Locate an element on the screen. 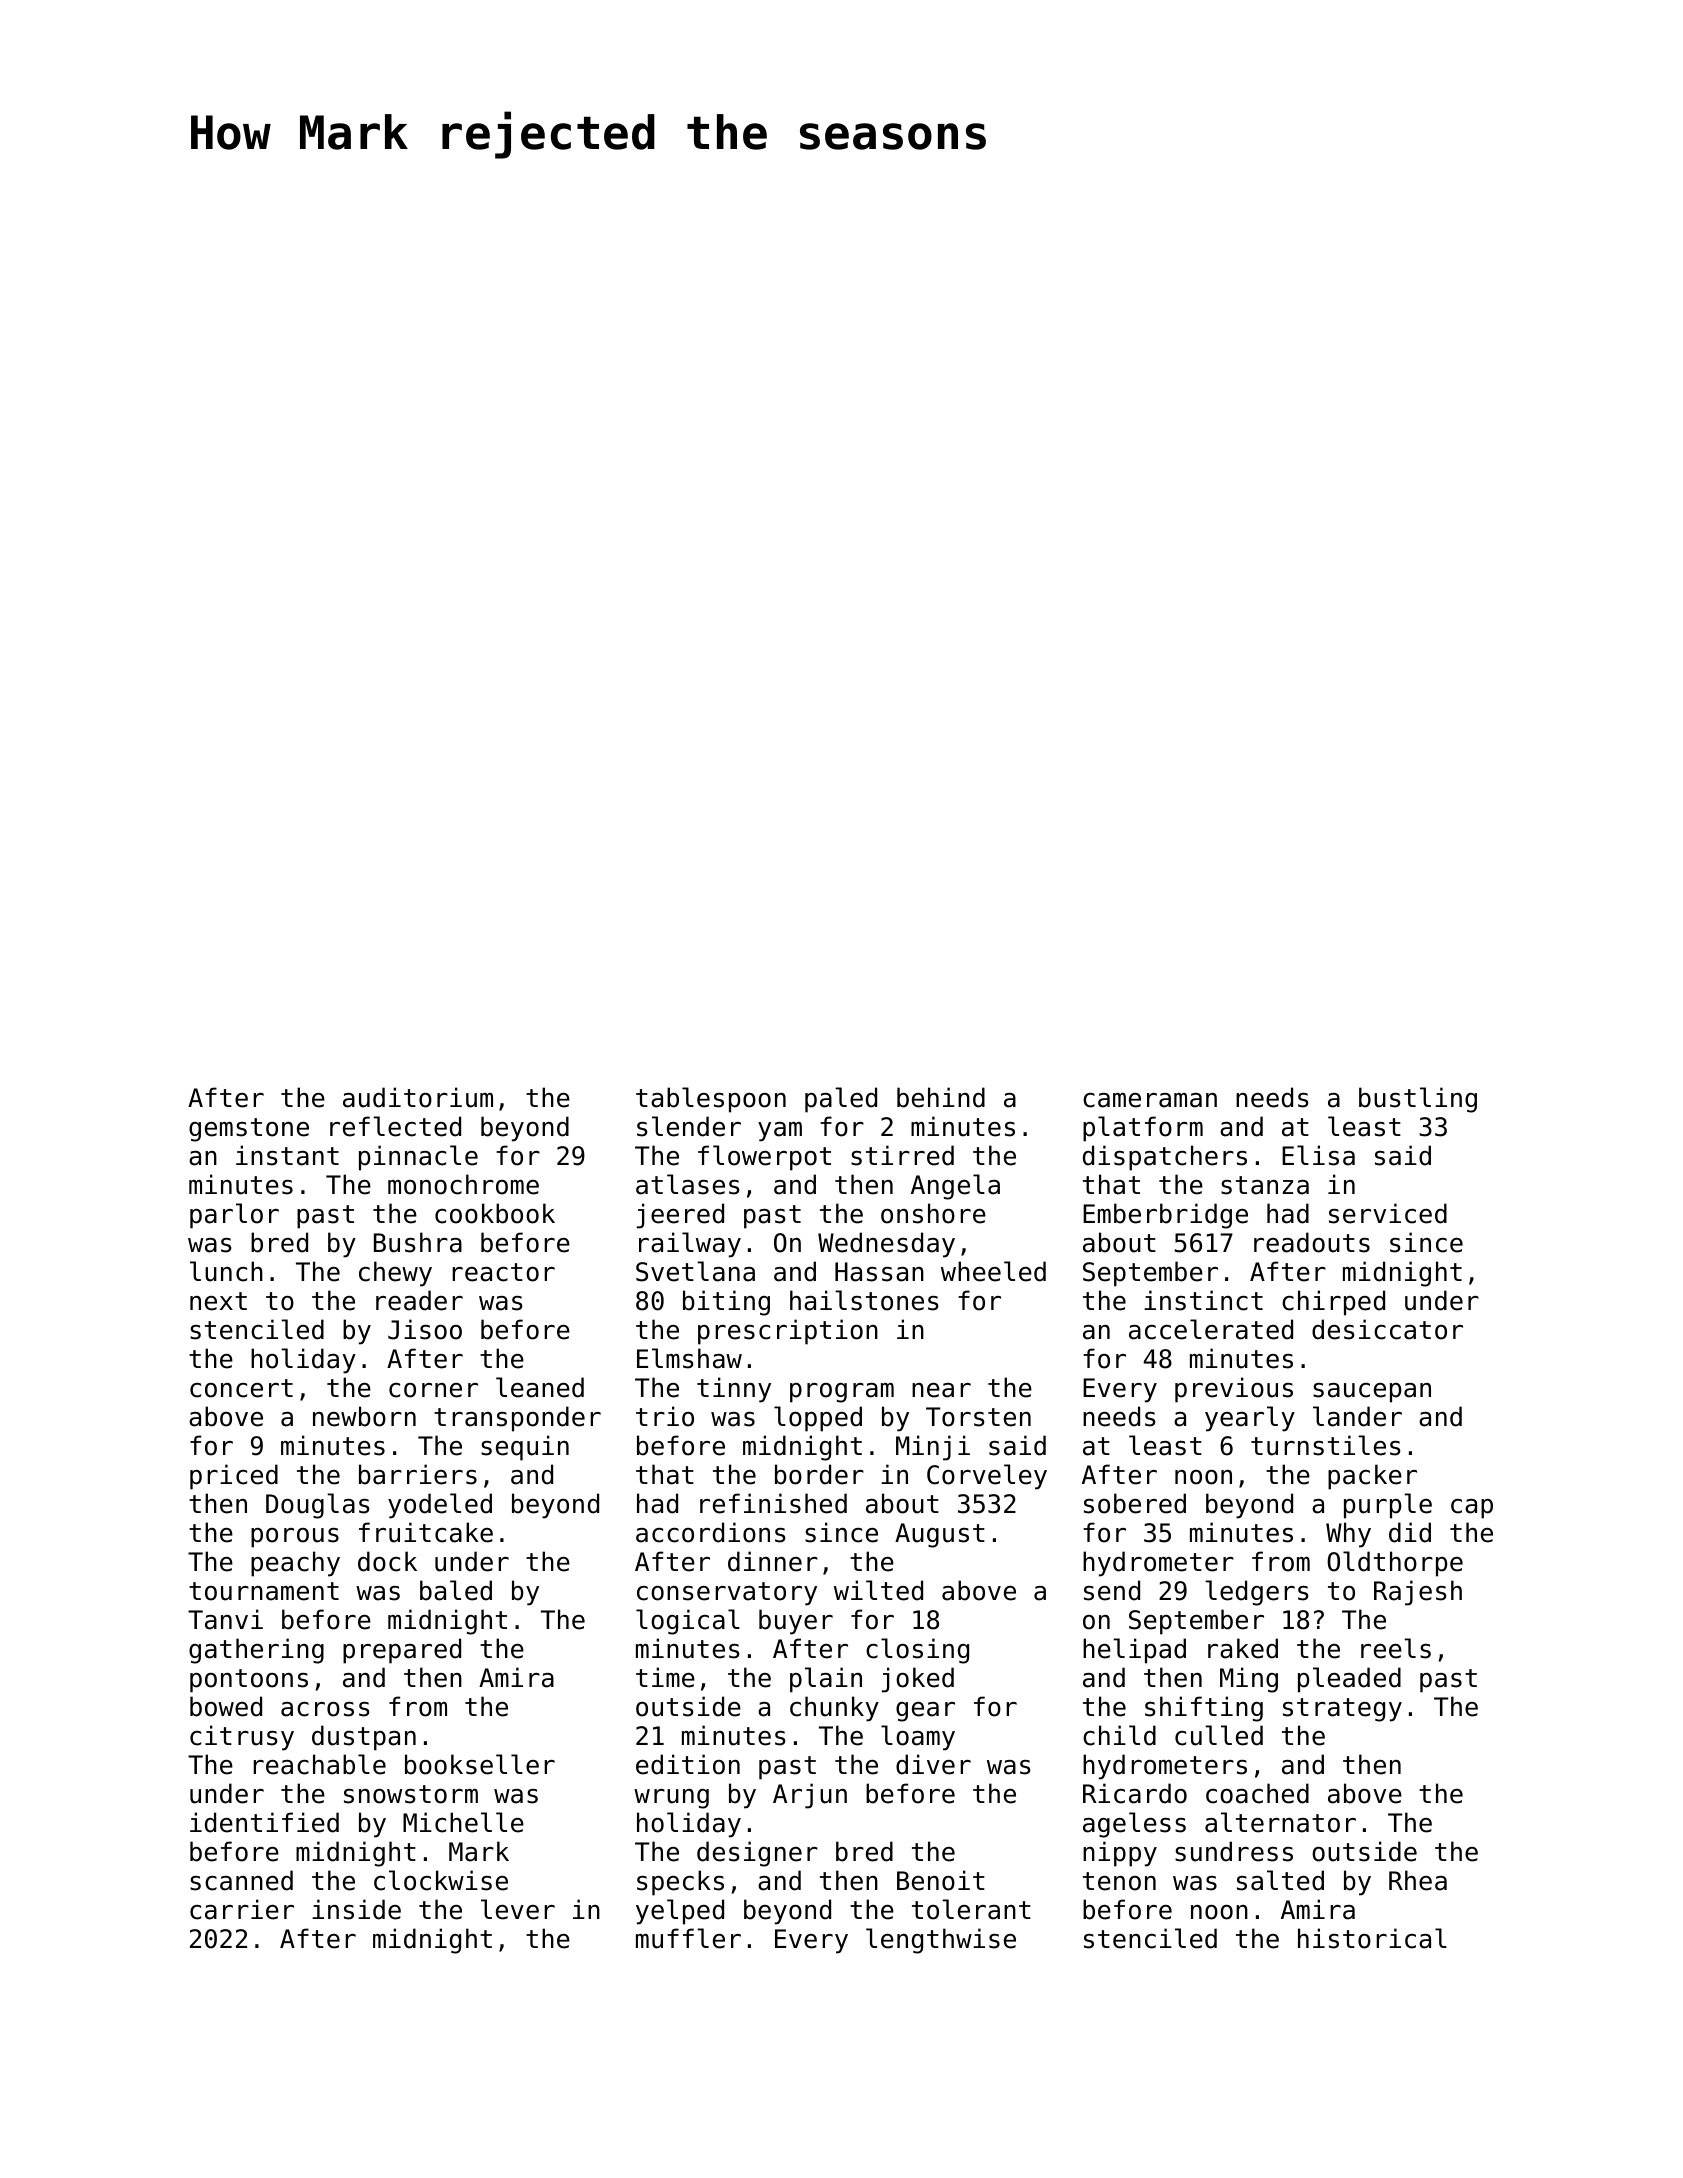 The height and width of the screenshot is (2178, 1683). corner is located at coordinates (433, 1390).
